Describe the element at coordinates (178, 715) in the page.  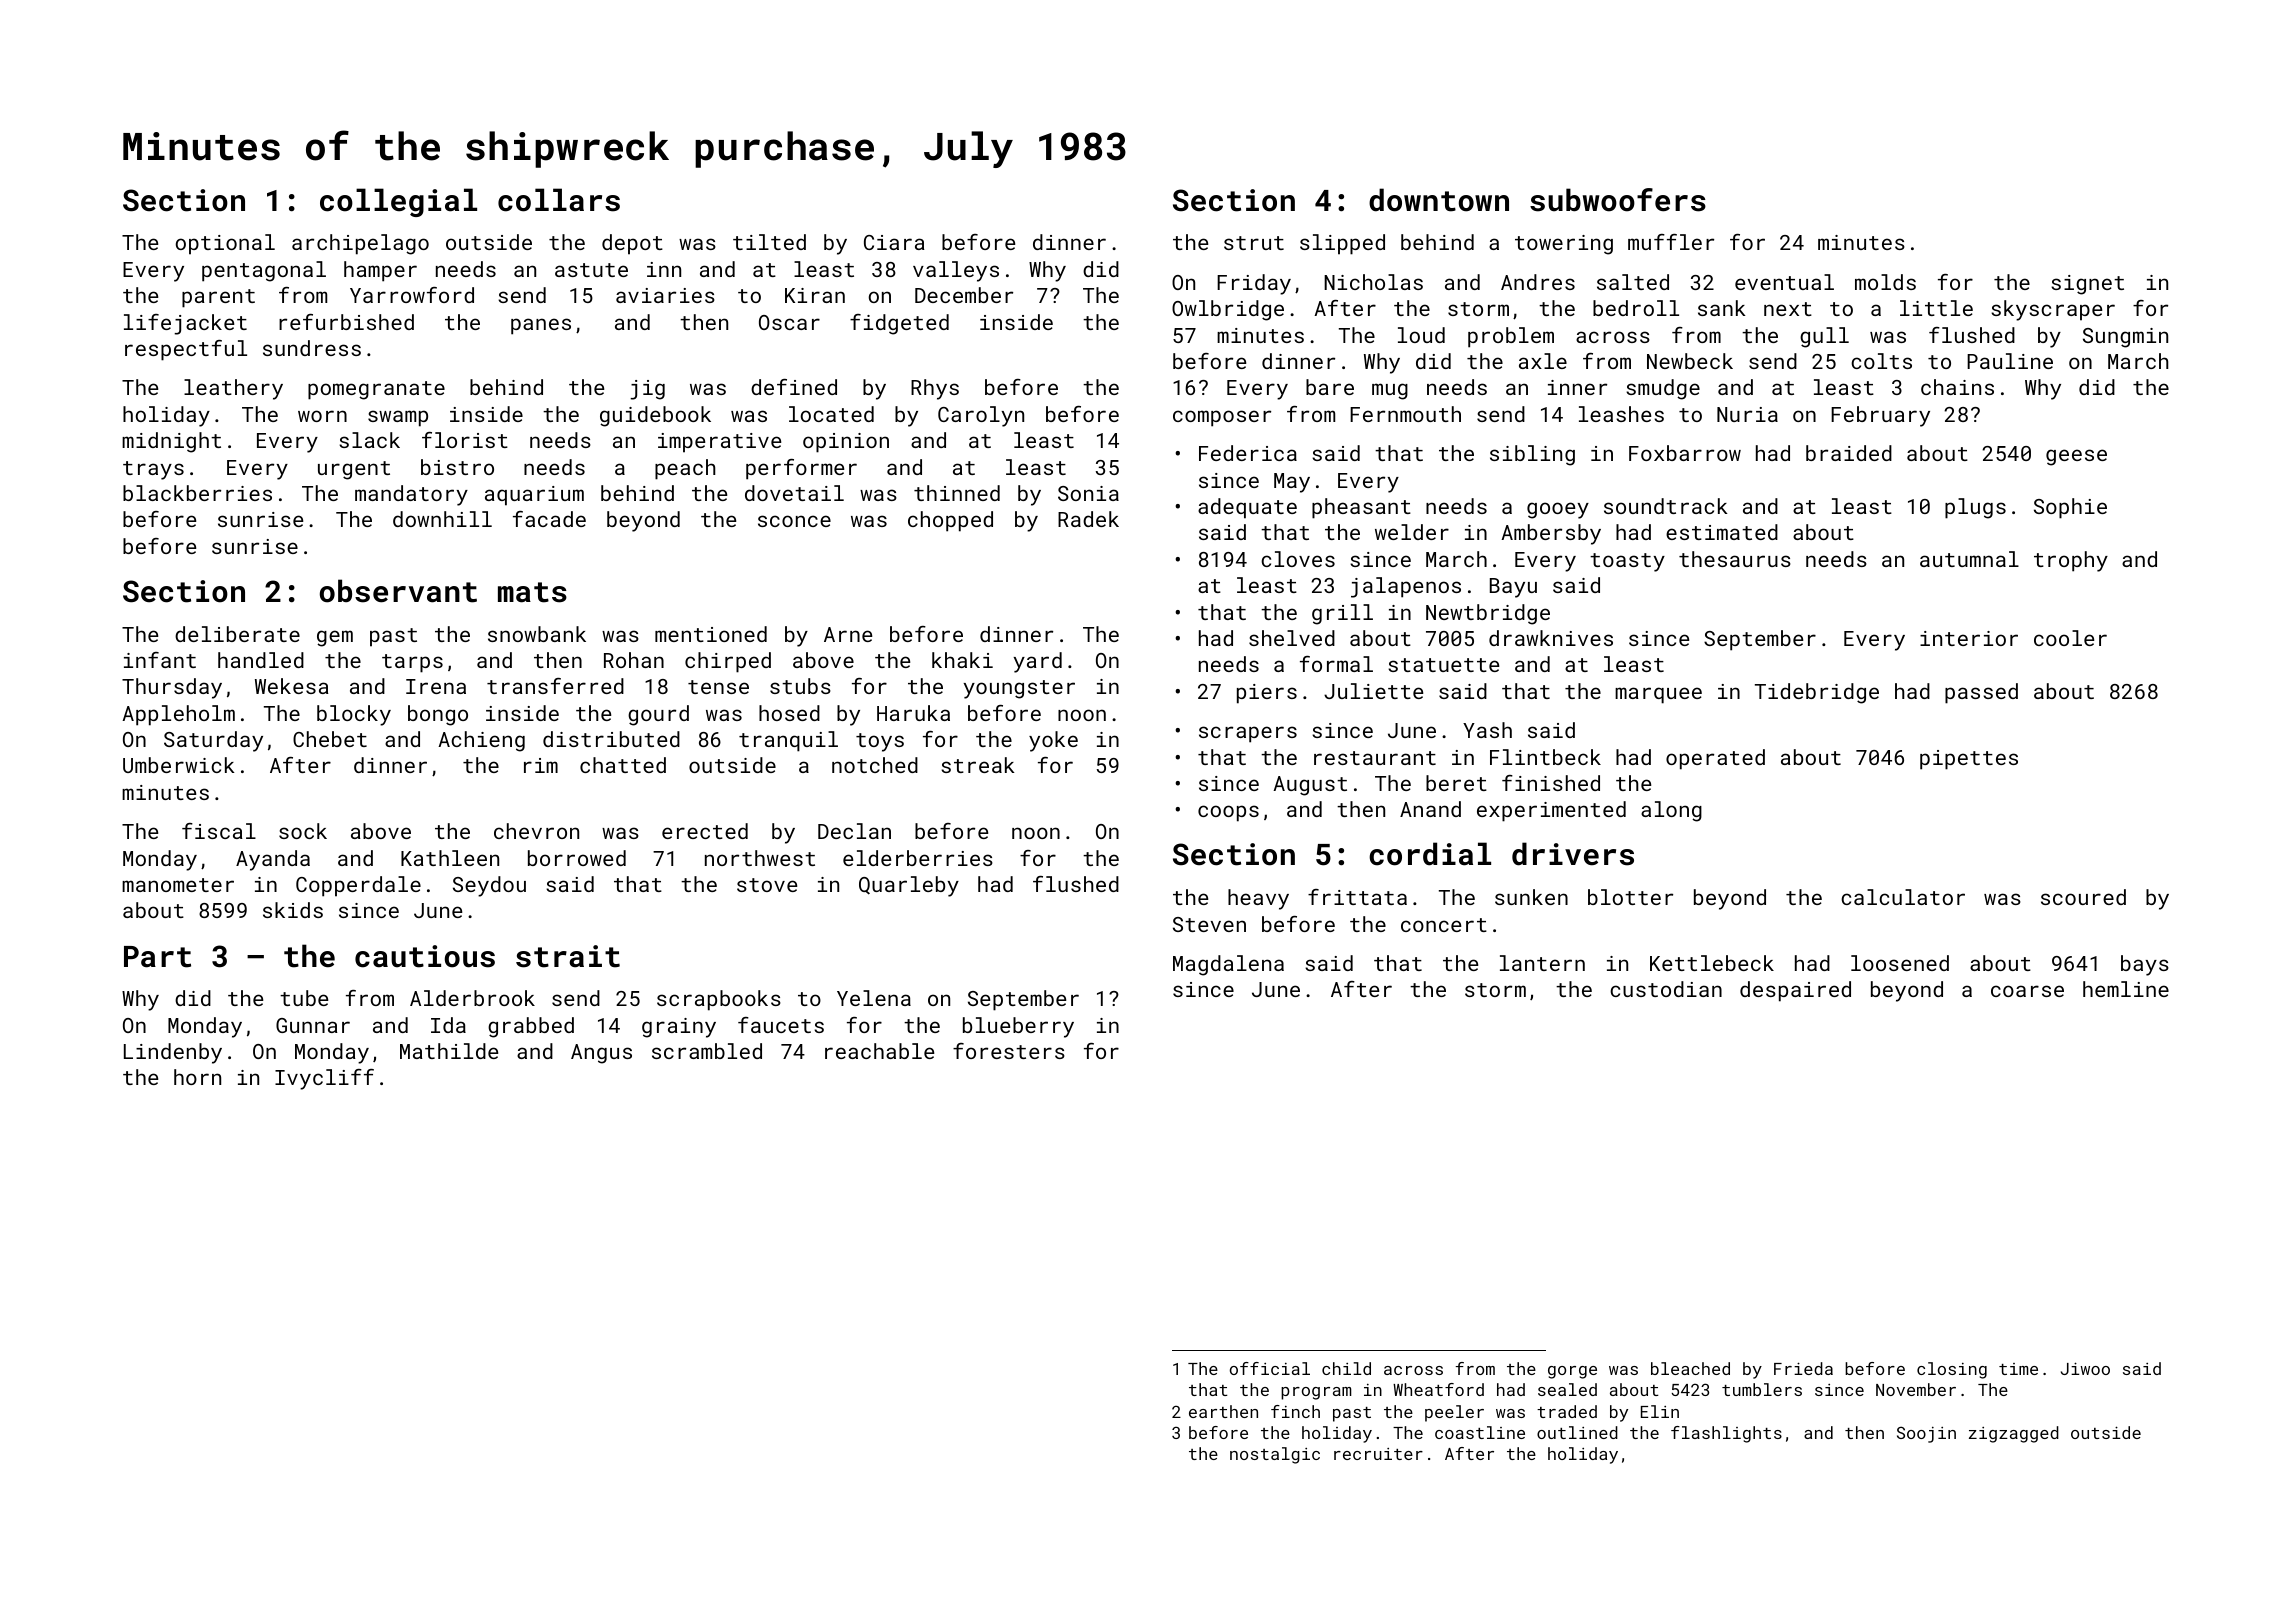
I see `Appleholm` at that location.
